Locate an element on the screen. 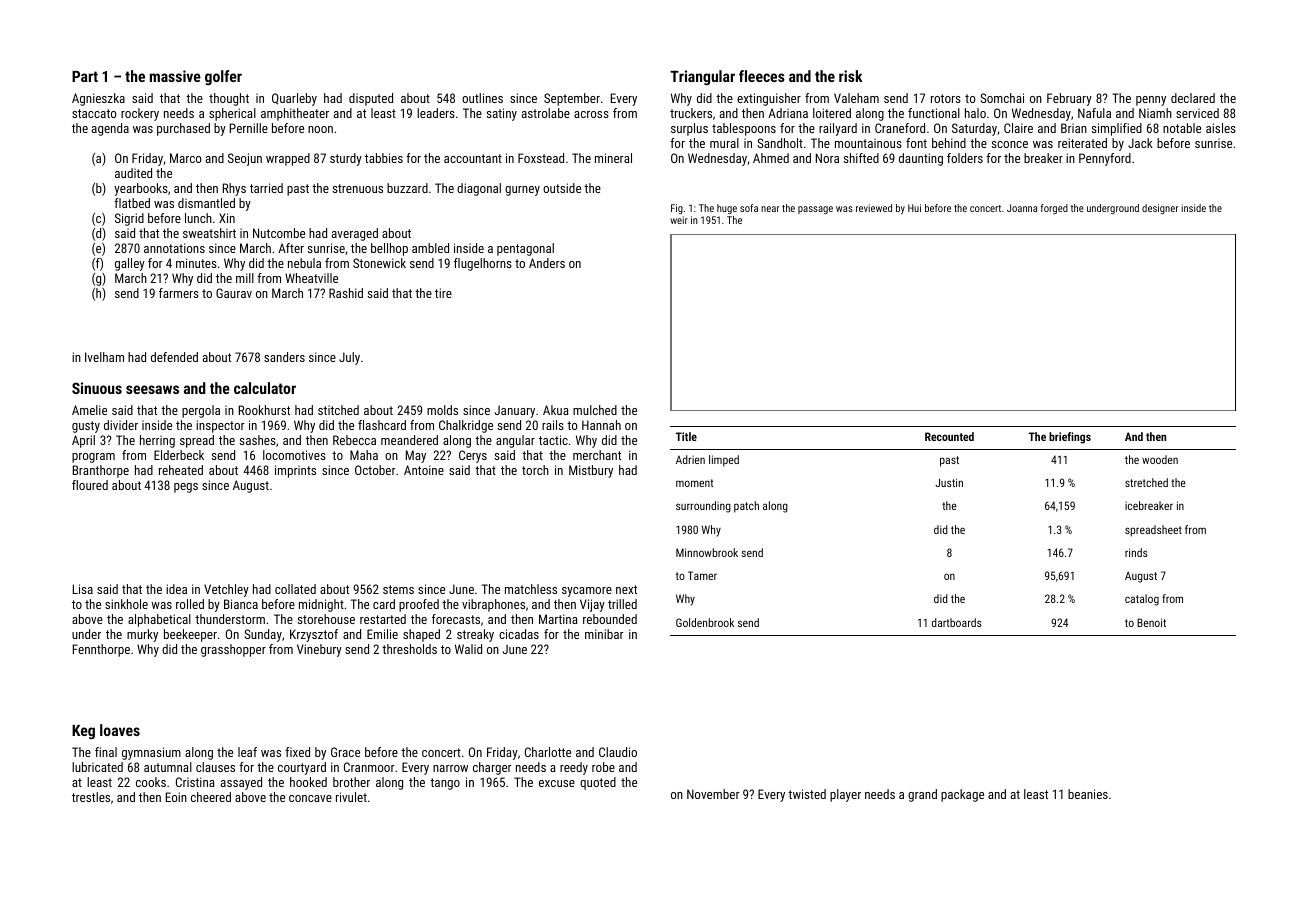  Elderbeck is located at coordinates (179, 455).
